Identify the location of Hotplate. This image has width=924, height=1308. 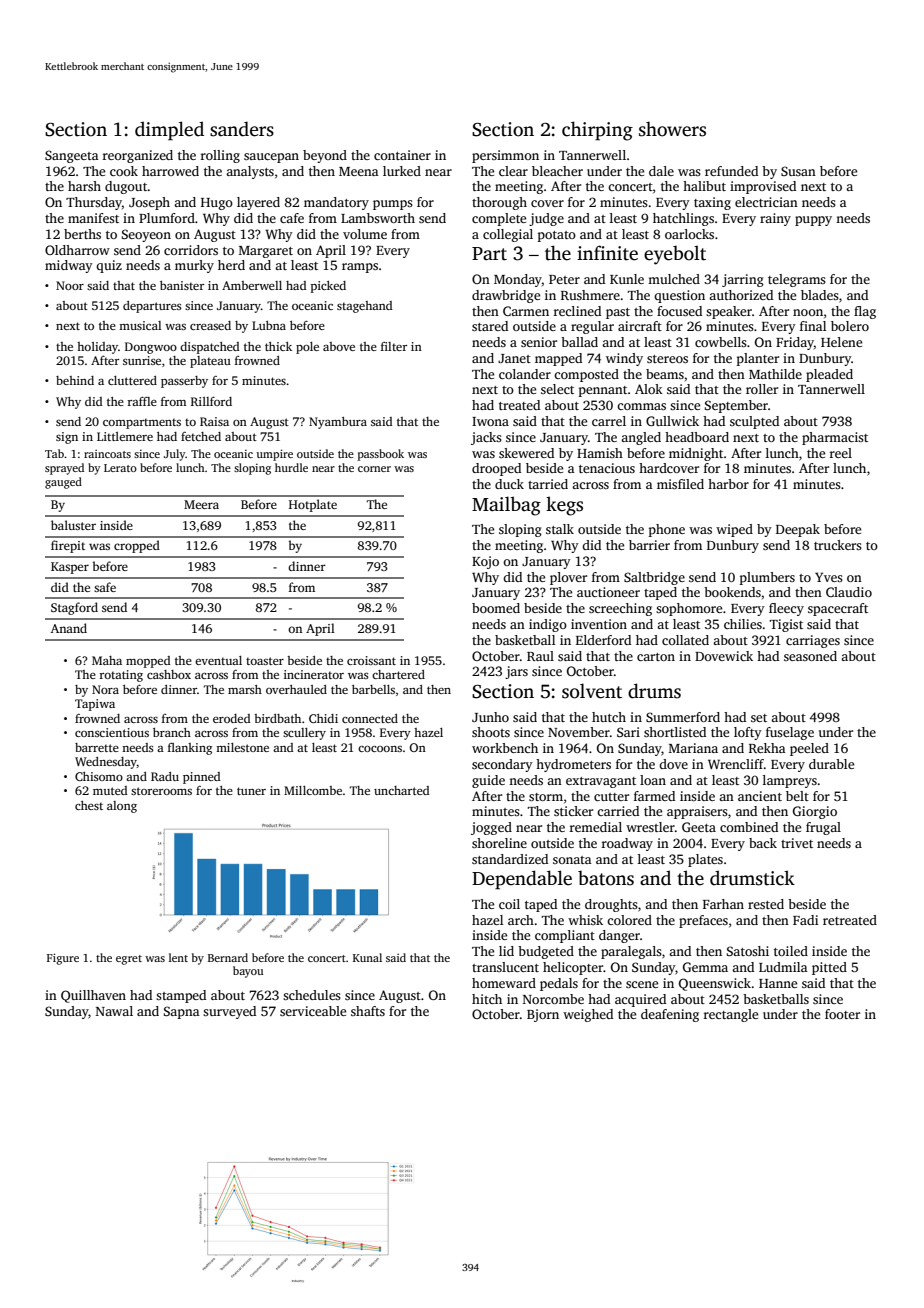
(313, 505).
